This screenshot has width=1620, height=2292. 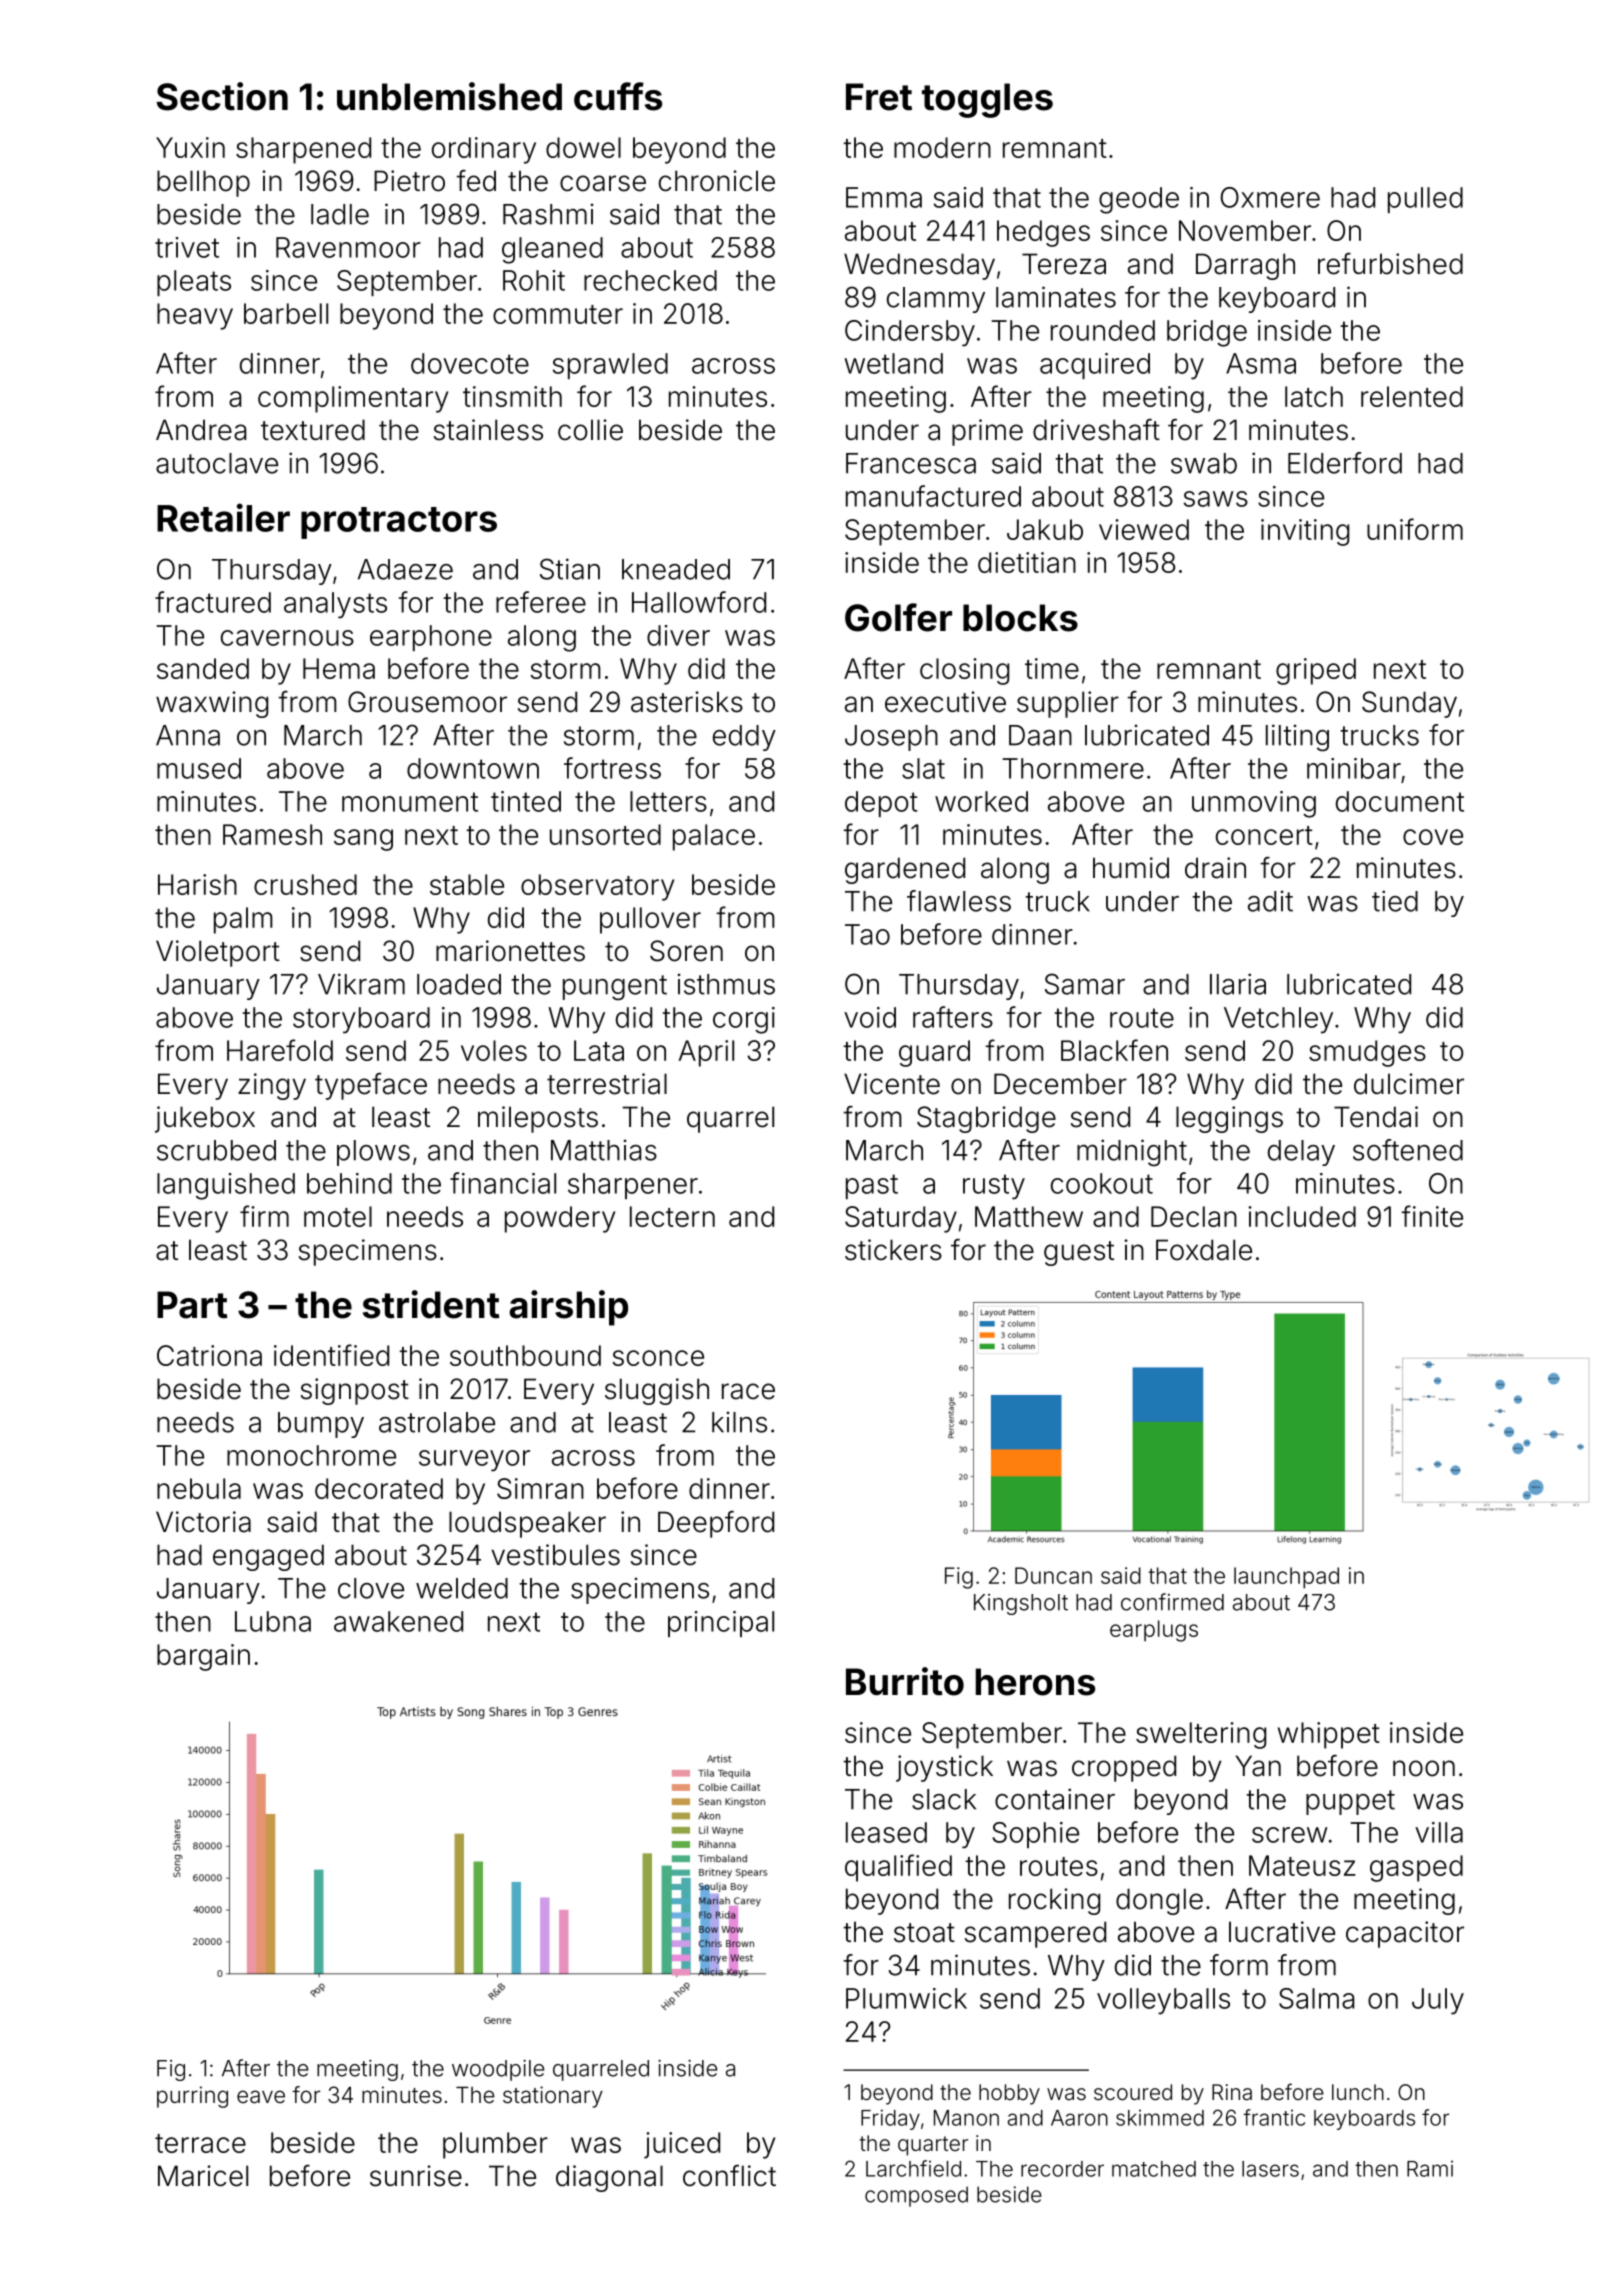 I want to click on Yuxin, so click(x=190, y=147).
